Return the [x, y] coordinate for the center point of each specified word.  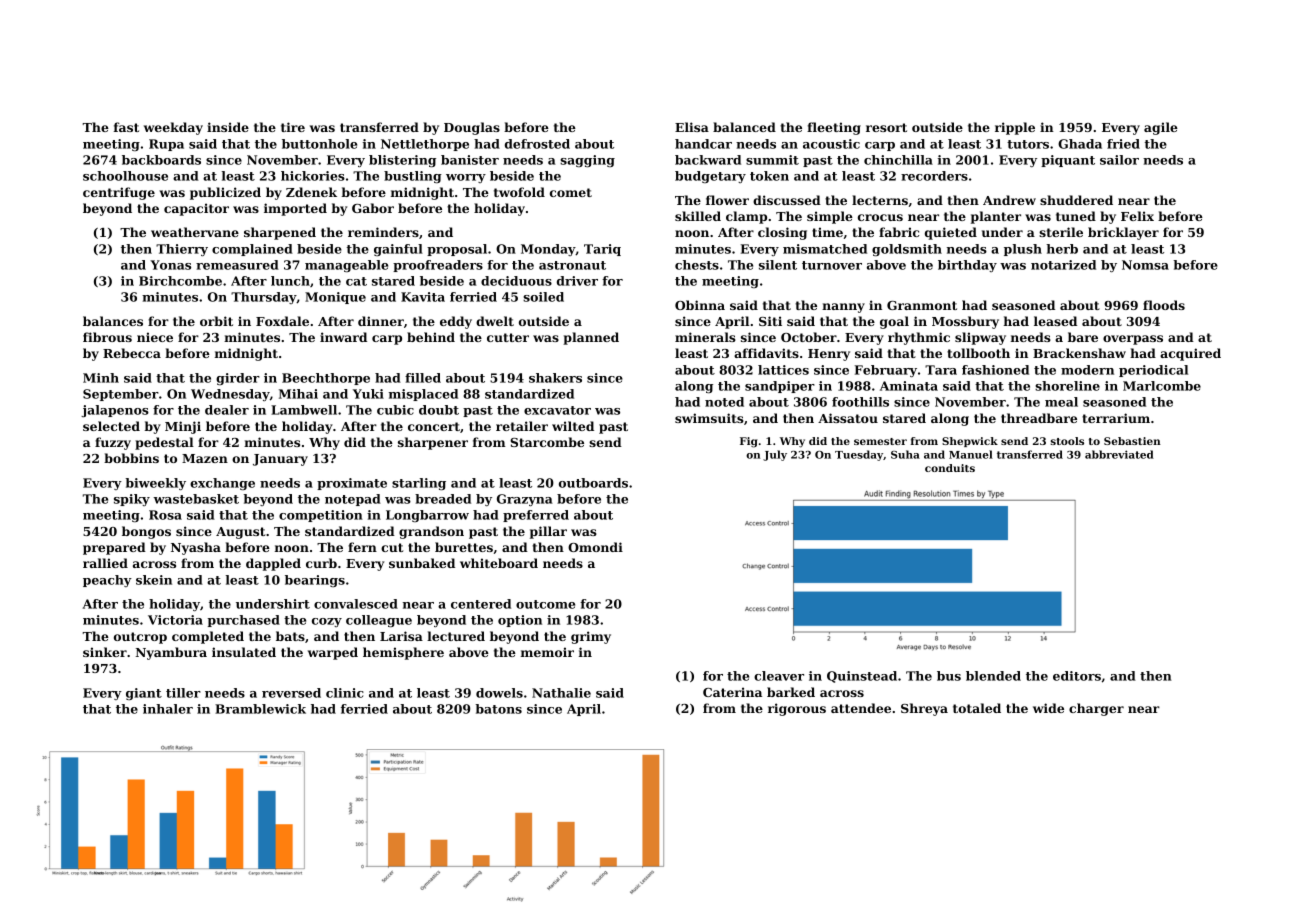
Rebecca [132, 353]
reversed [291, 693]
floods [1164, 305]
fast [126, 127]
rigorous [797, 709]
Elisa [692, 127]
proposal [457, 250]
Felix [1137, 216]
